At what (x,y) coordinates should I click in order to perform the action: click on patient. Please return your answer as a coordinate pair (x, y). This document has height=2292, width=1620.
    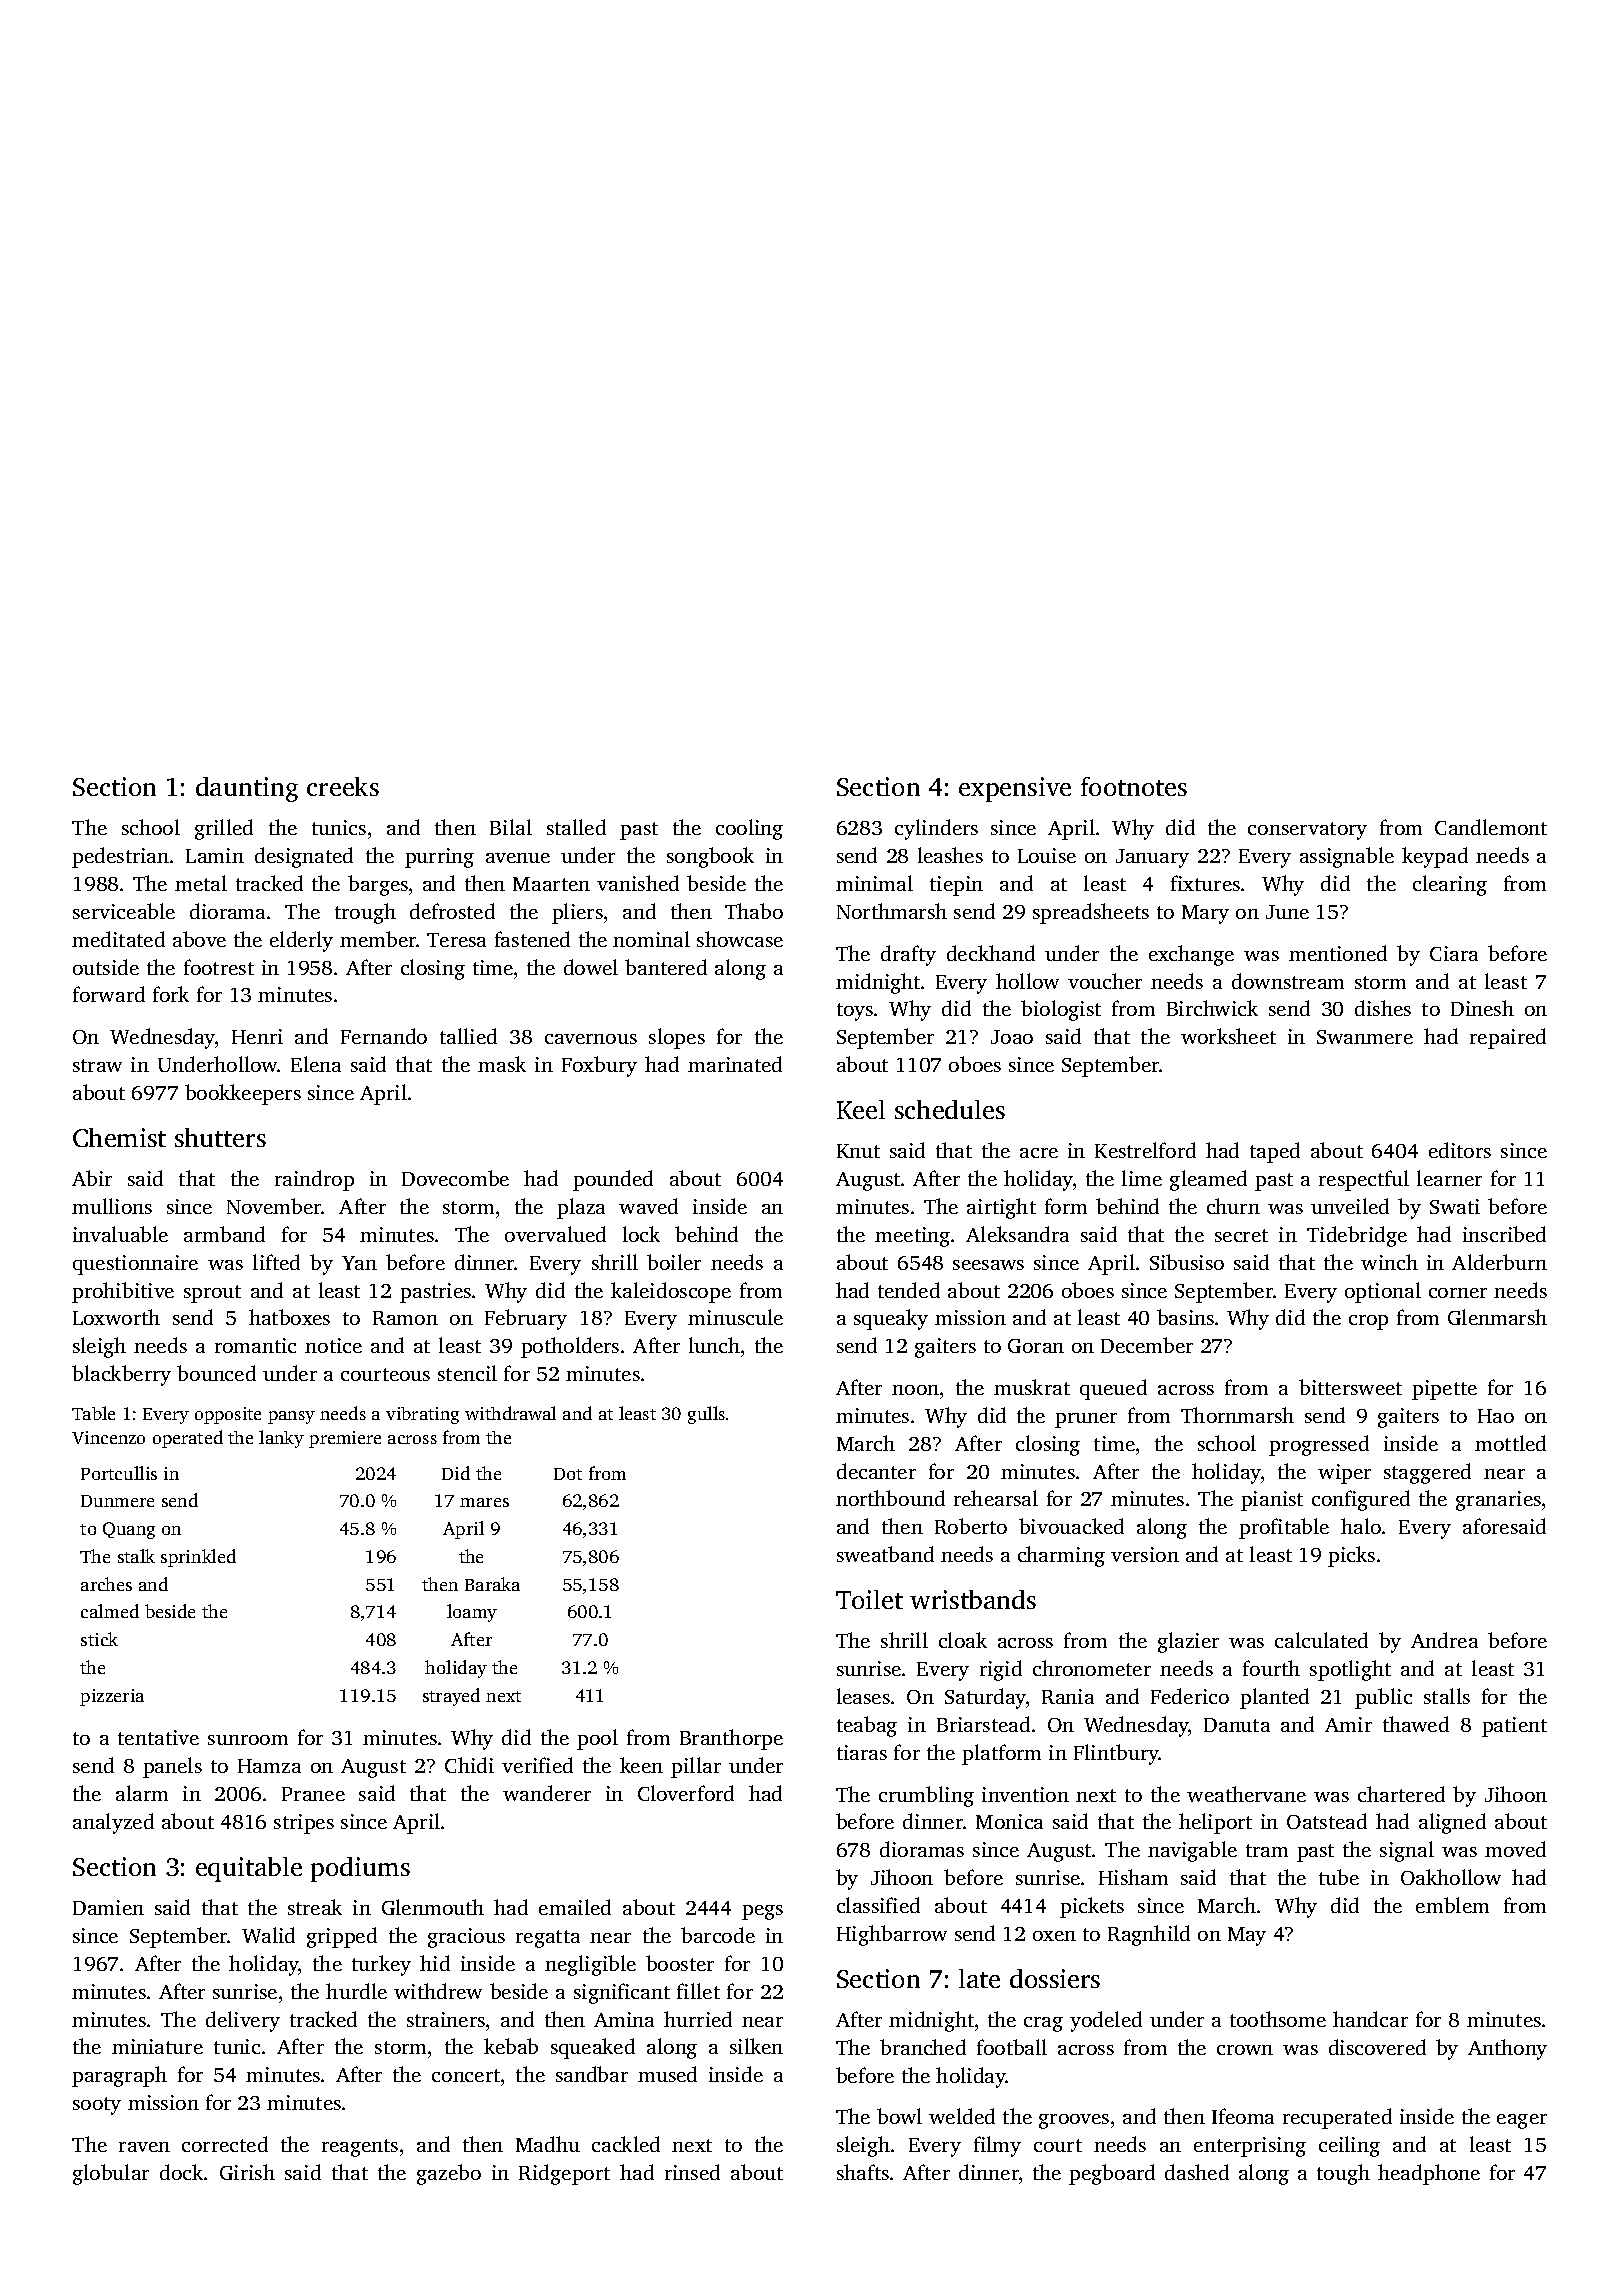
    Looking at the image, I should click on (1514, 1727).
